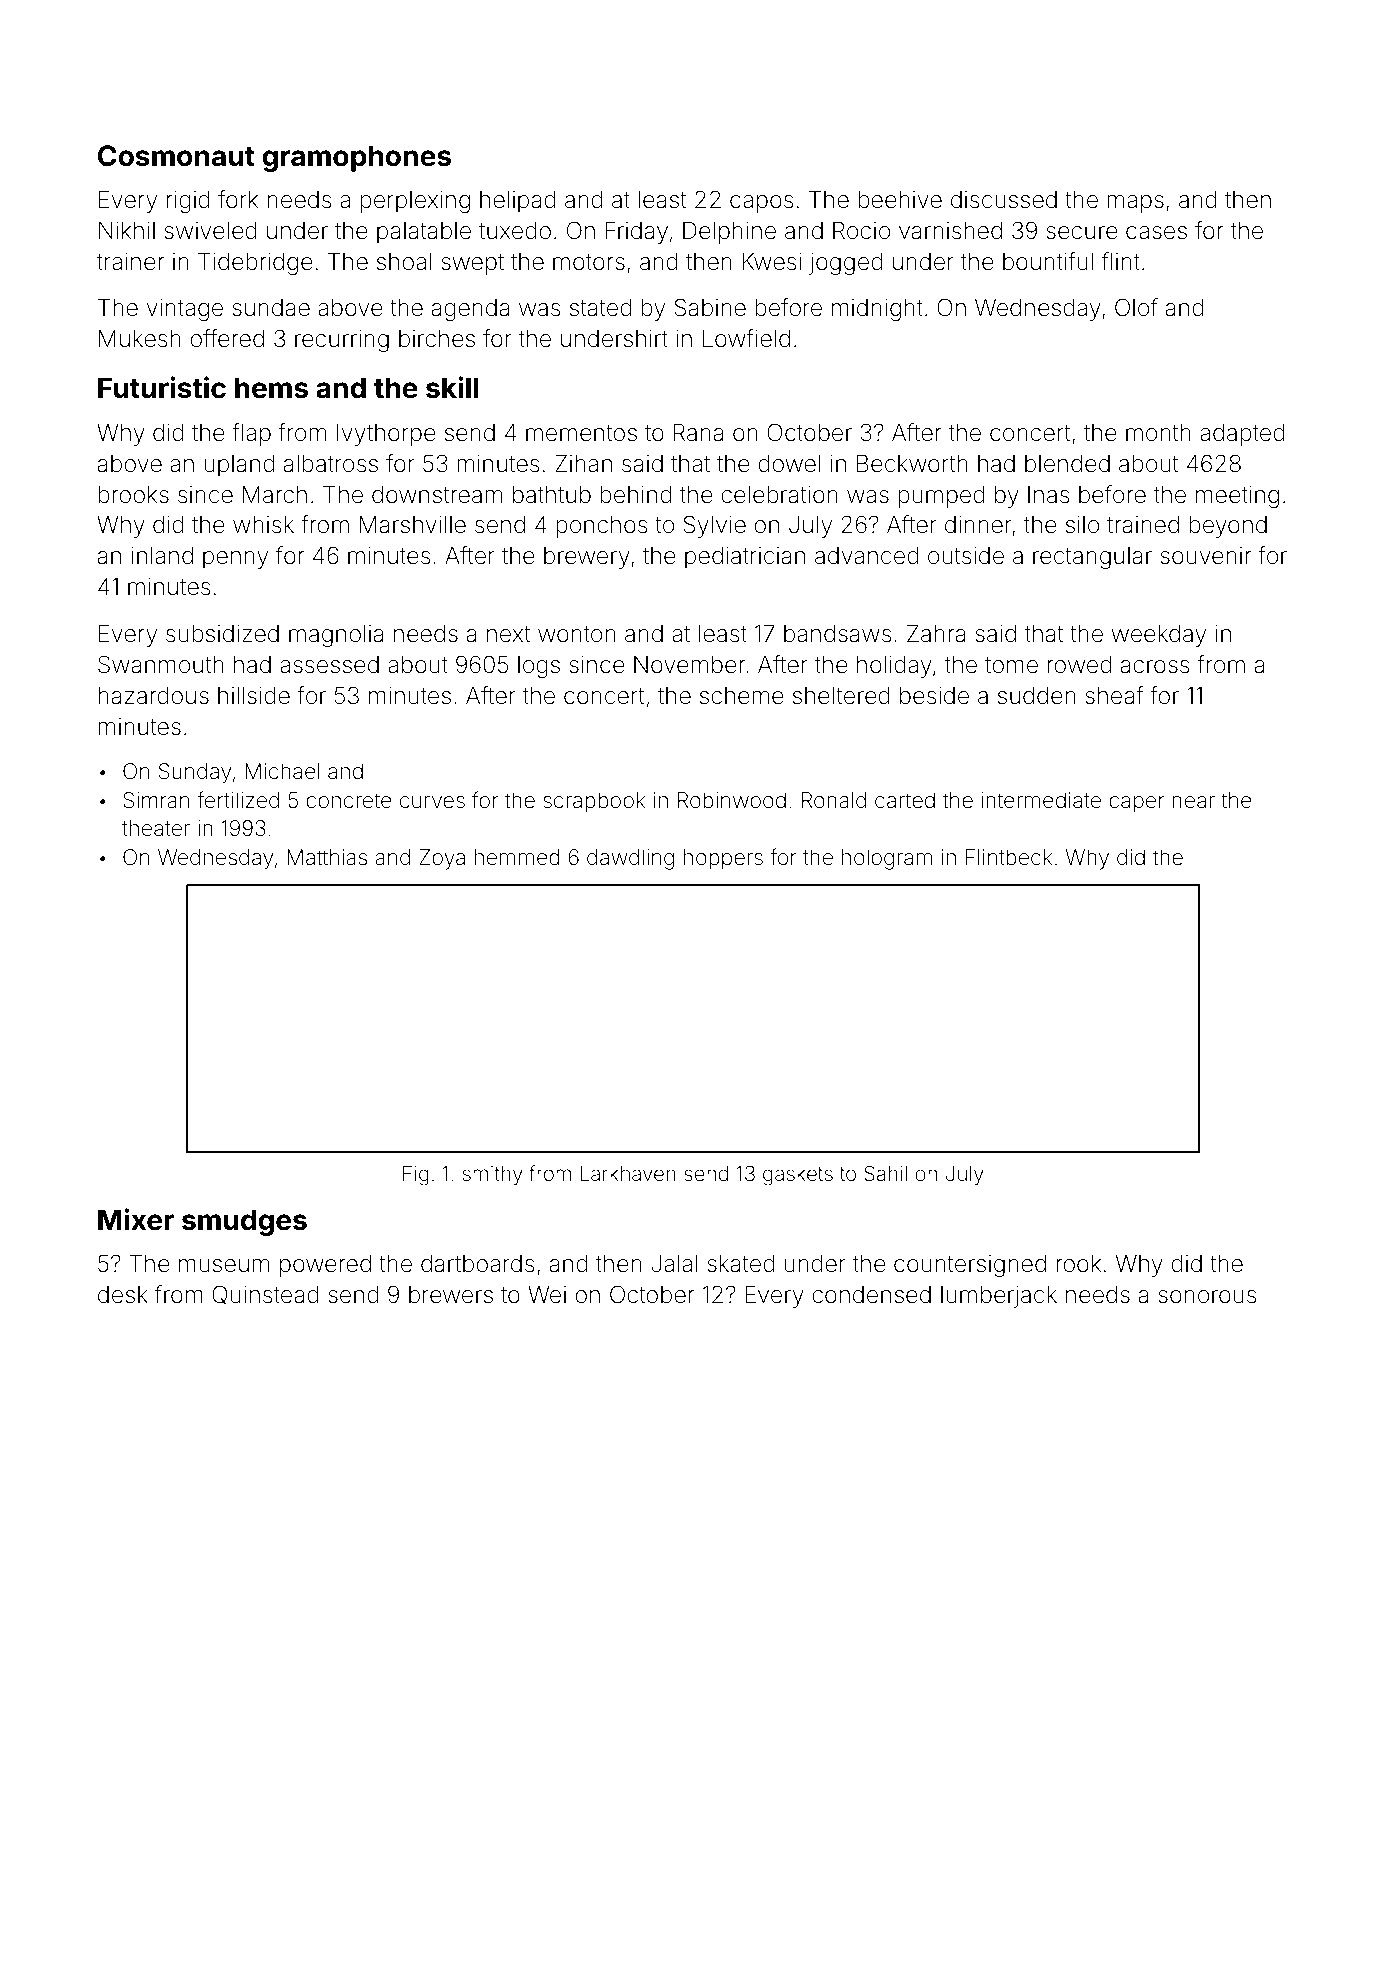  What do you see at coordinates (176, 156) in the screenshot?
I see `Cosmonaut` at bounding box center [176, 156].
